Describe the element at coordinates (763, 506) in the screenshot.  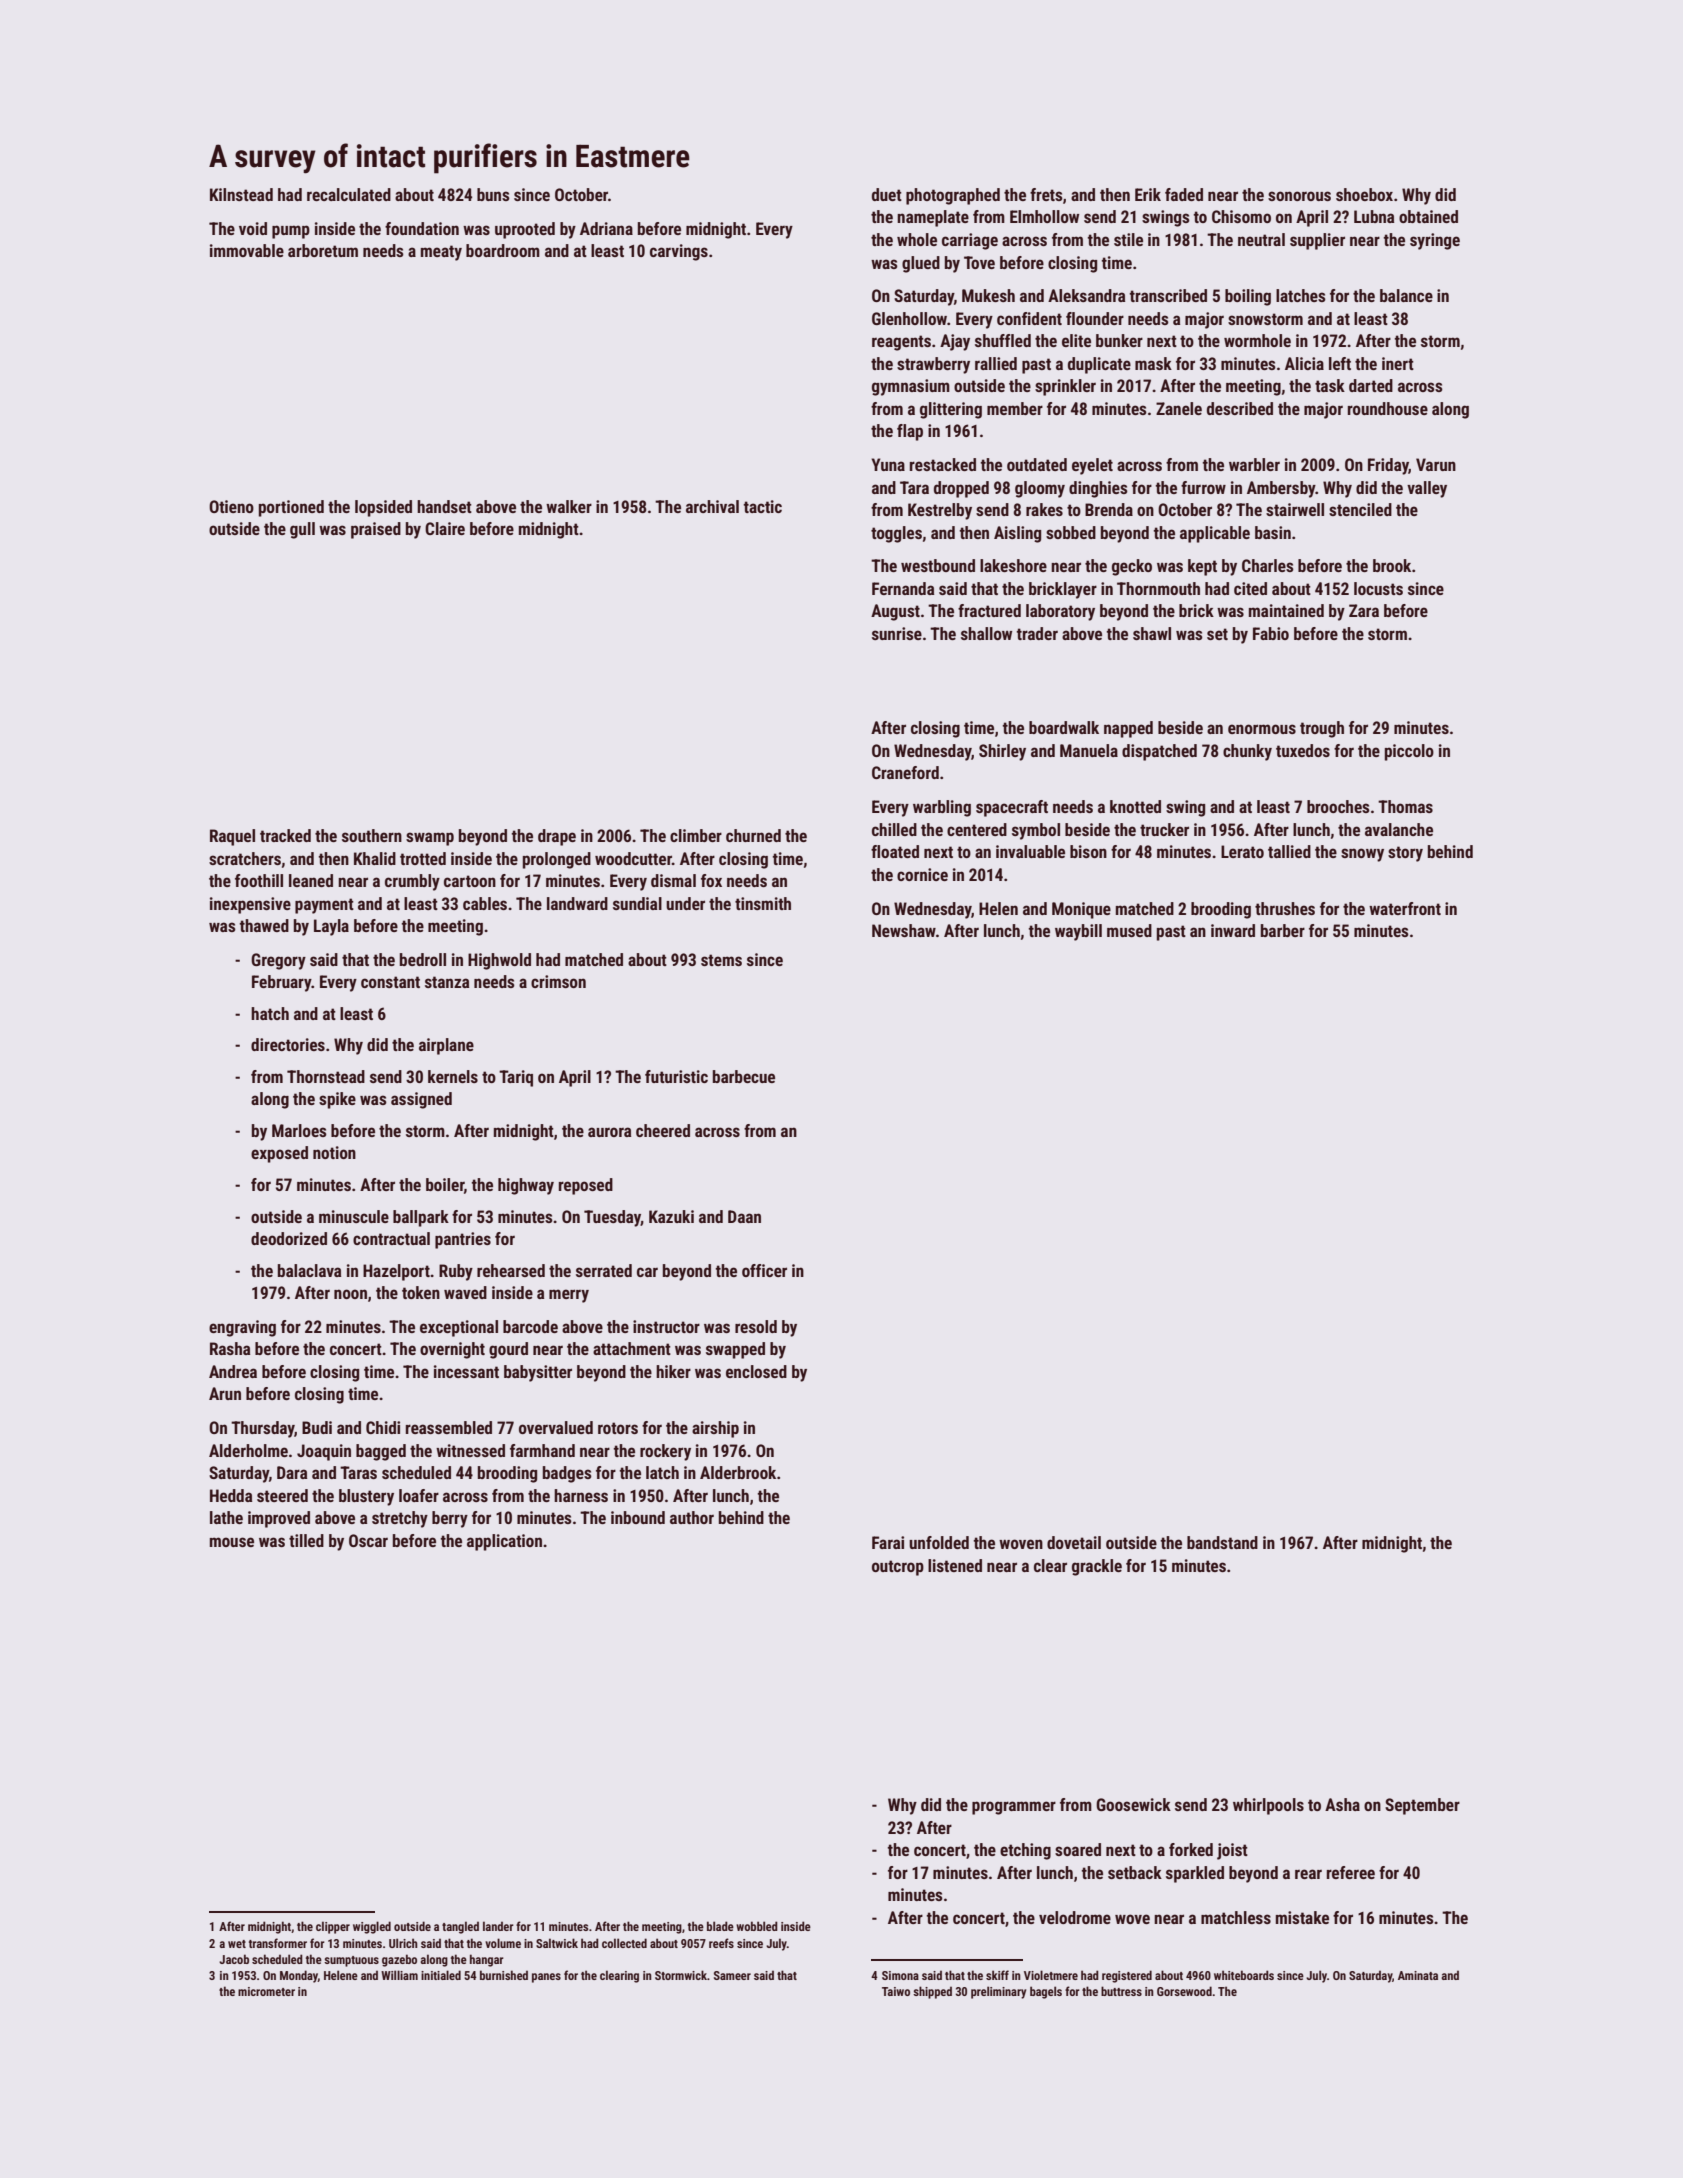
I see `tactic` at that location.
